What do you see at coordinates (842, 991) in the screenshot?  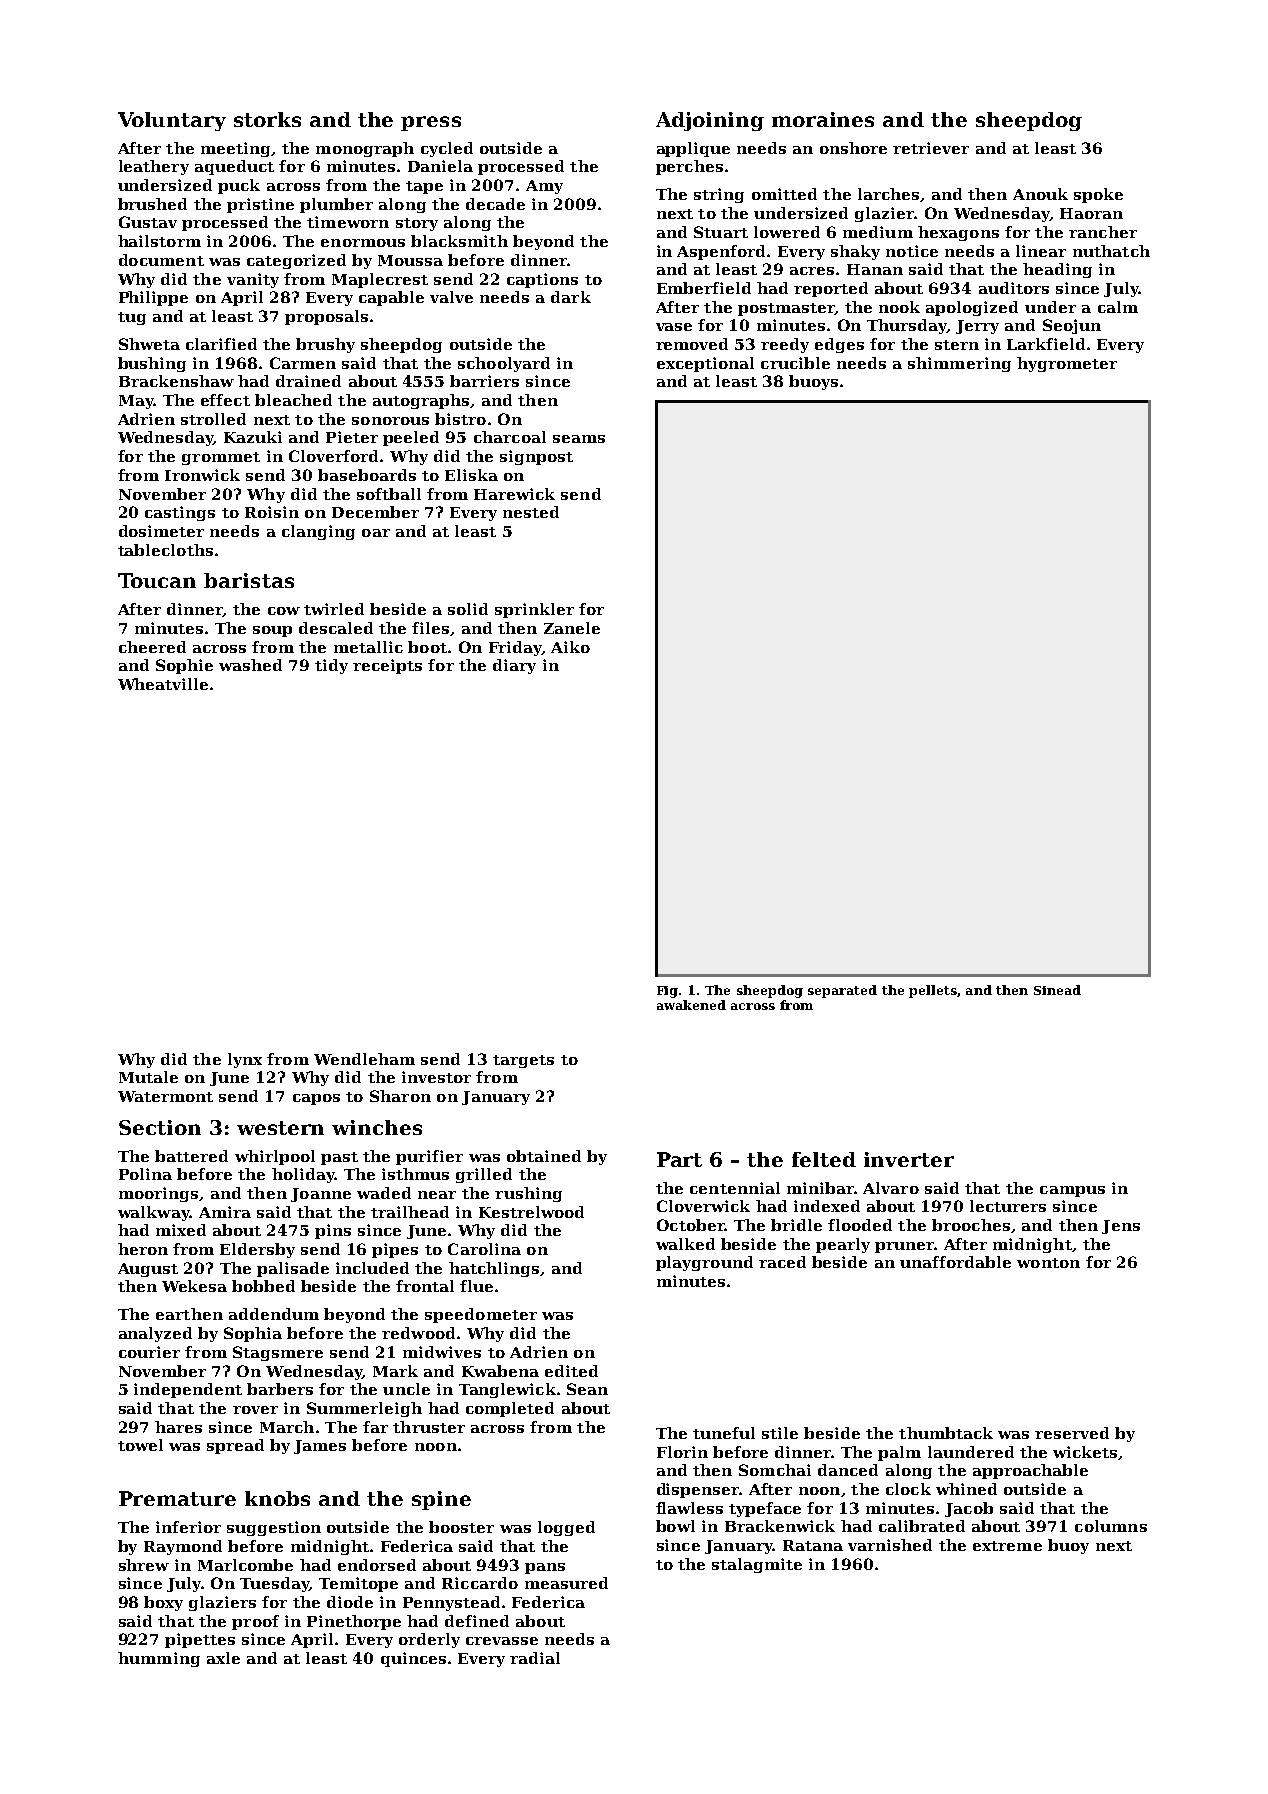 I see `separated` at bounding box center [842, 991].
